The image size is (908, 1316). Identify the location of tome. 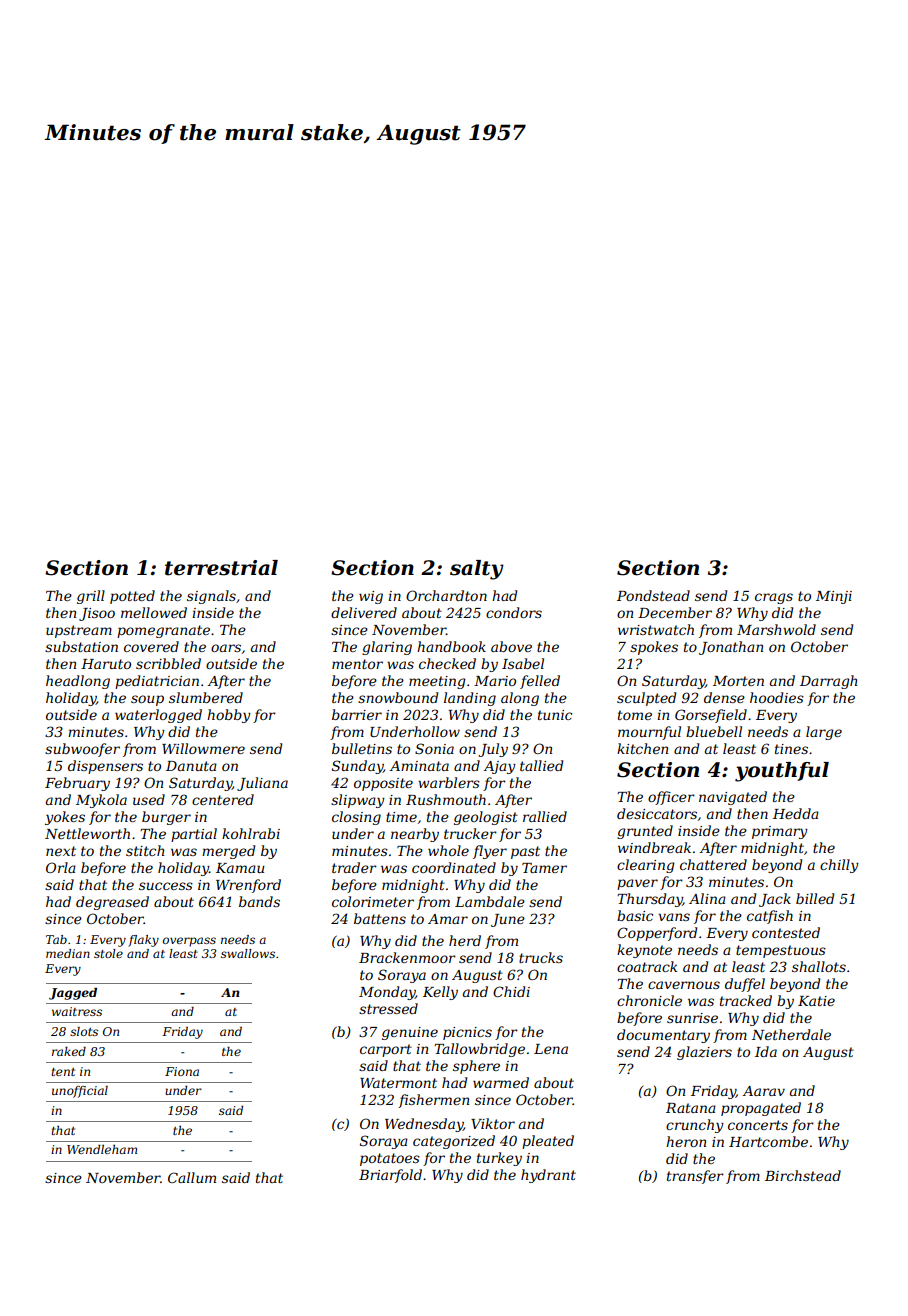
(635, 715).
